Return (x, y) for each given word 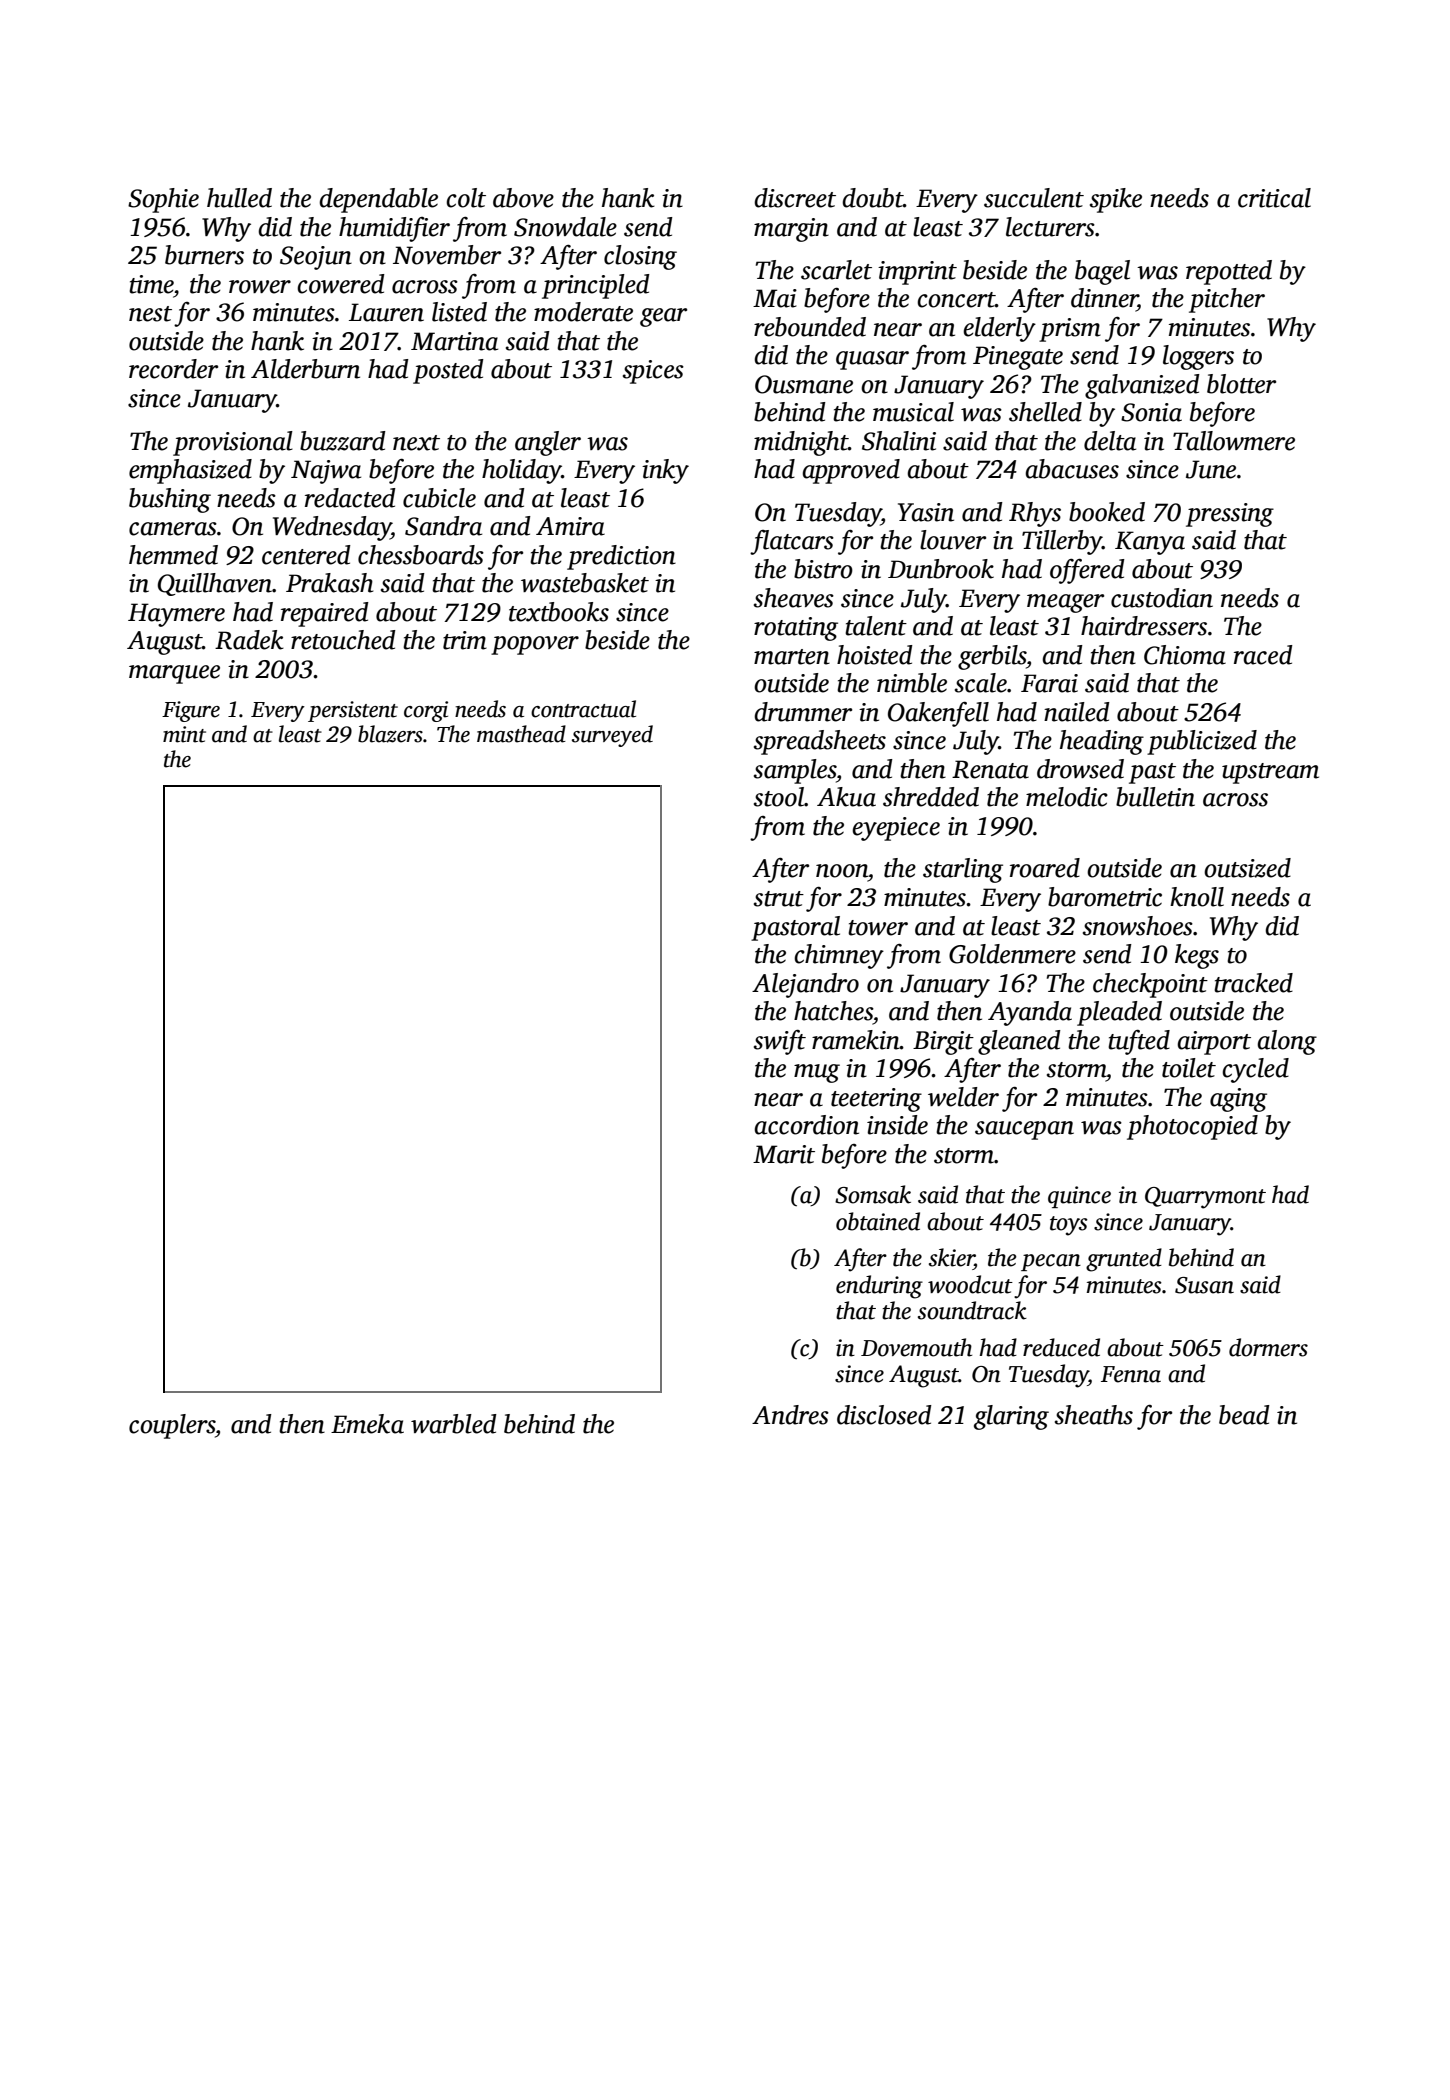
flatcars (792, 542)
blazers (390, 734)
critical (1274, 198)
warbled (454, 1424)
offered (1087, 571)
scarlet (836, 270)
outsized (1247, 868)
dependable (378, 200)
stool (779, 797)
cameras (173, 529)
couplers (172, 1426)
